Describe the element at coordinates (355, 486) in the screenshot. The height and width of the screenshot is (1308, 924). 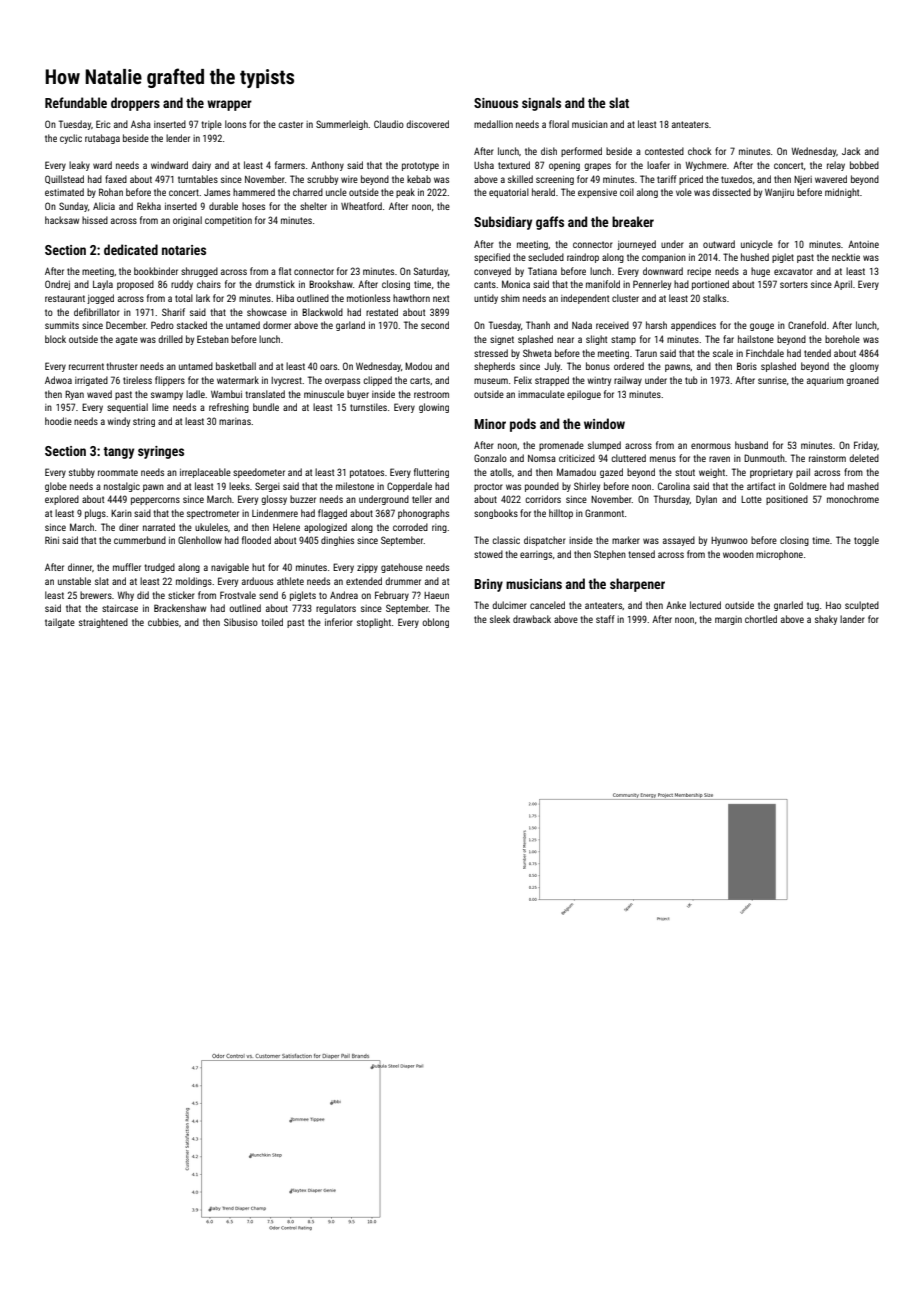
I see `milestone` at that location.
